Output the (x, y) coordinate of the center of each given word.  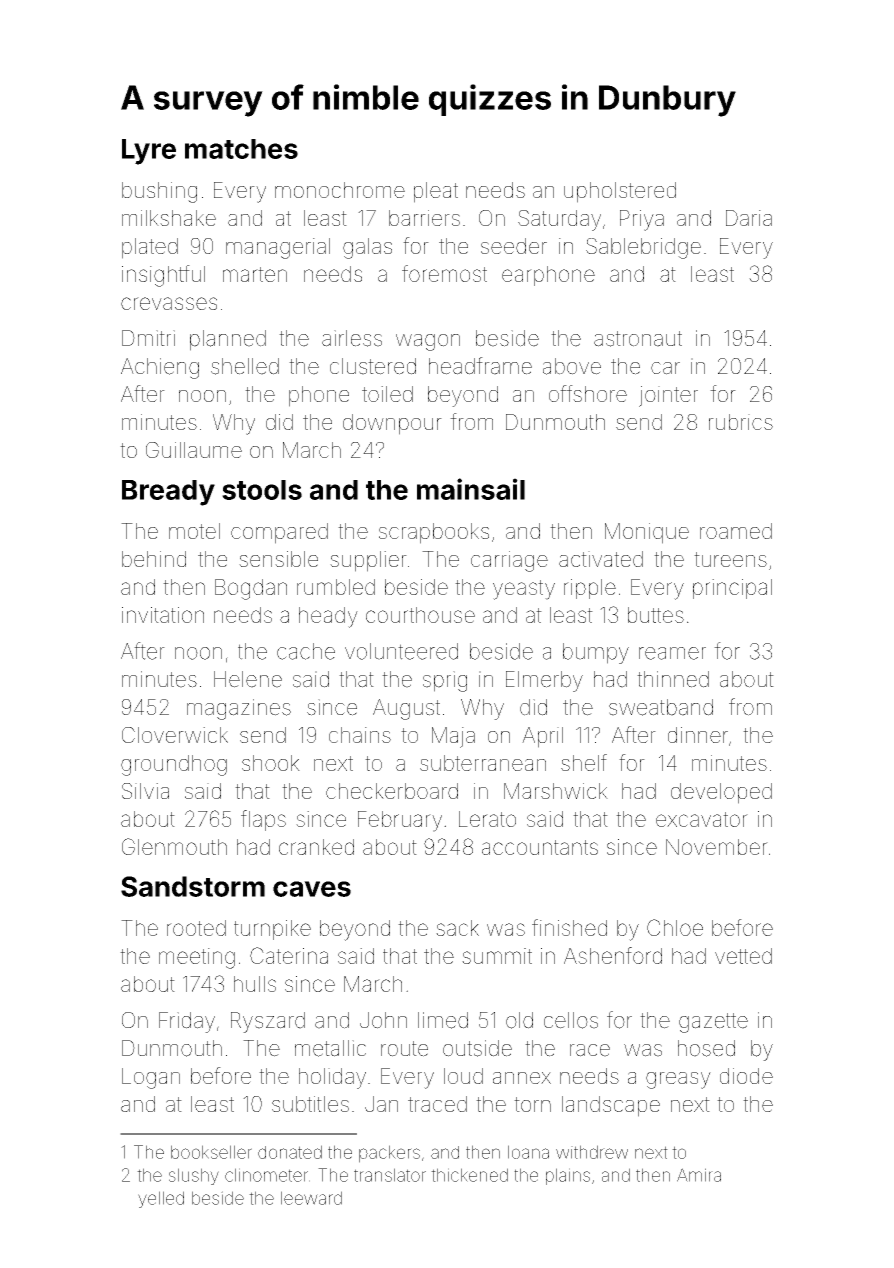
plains (568, 1176)
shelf (584, 762)
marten (255, 274)
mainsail (471, 489)
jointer (668, 396)
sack (457, 928)
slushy (194, 1176)
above (572, 366)
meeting (197, 958)
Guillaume (194, 450)
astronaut (638, 339)
